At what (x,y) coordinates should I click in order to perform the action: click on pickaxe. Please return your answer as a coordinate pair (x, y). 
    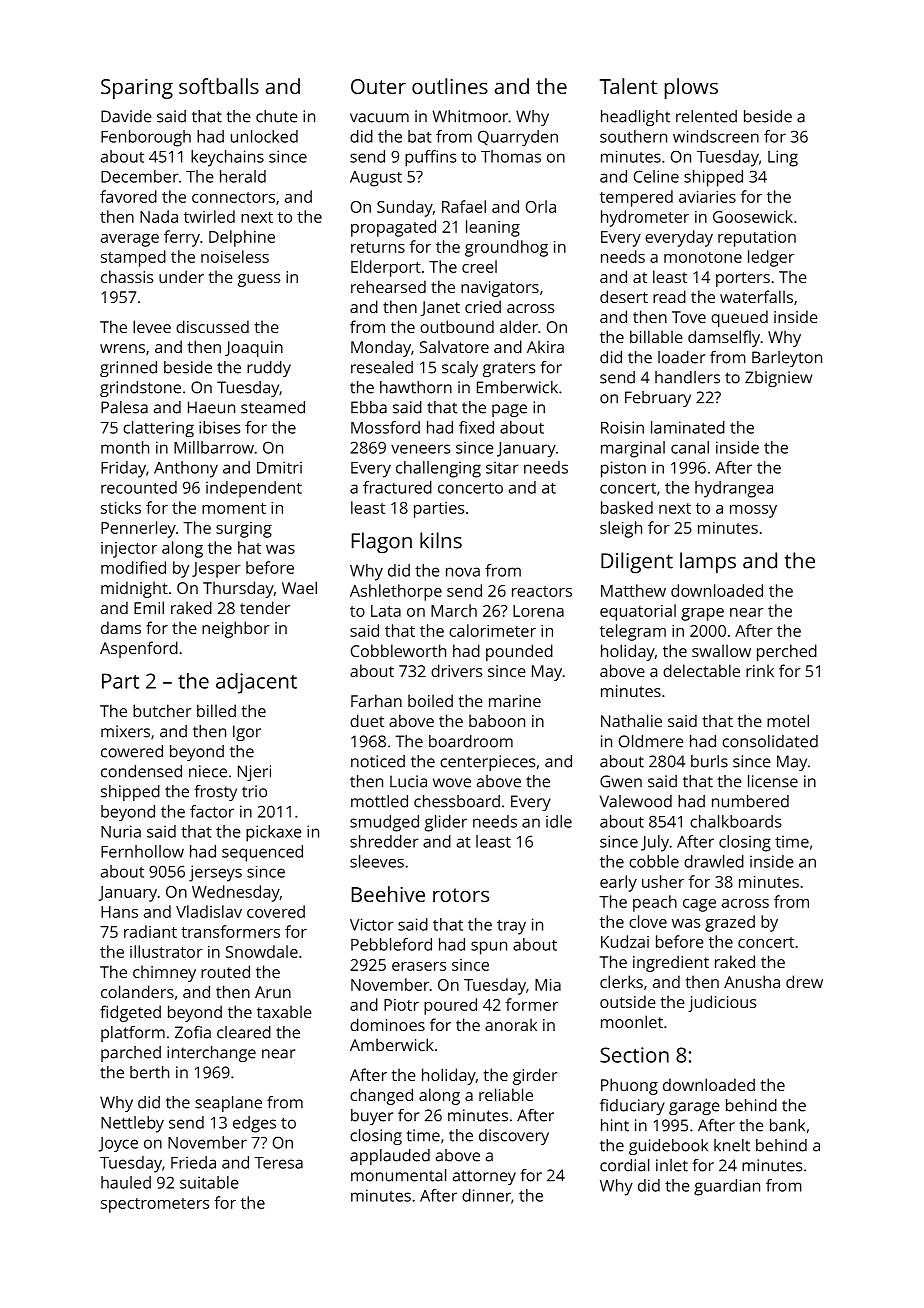
    Looking at the image, I should click on (274, 833).
